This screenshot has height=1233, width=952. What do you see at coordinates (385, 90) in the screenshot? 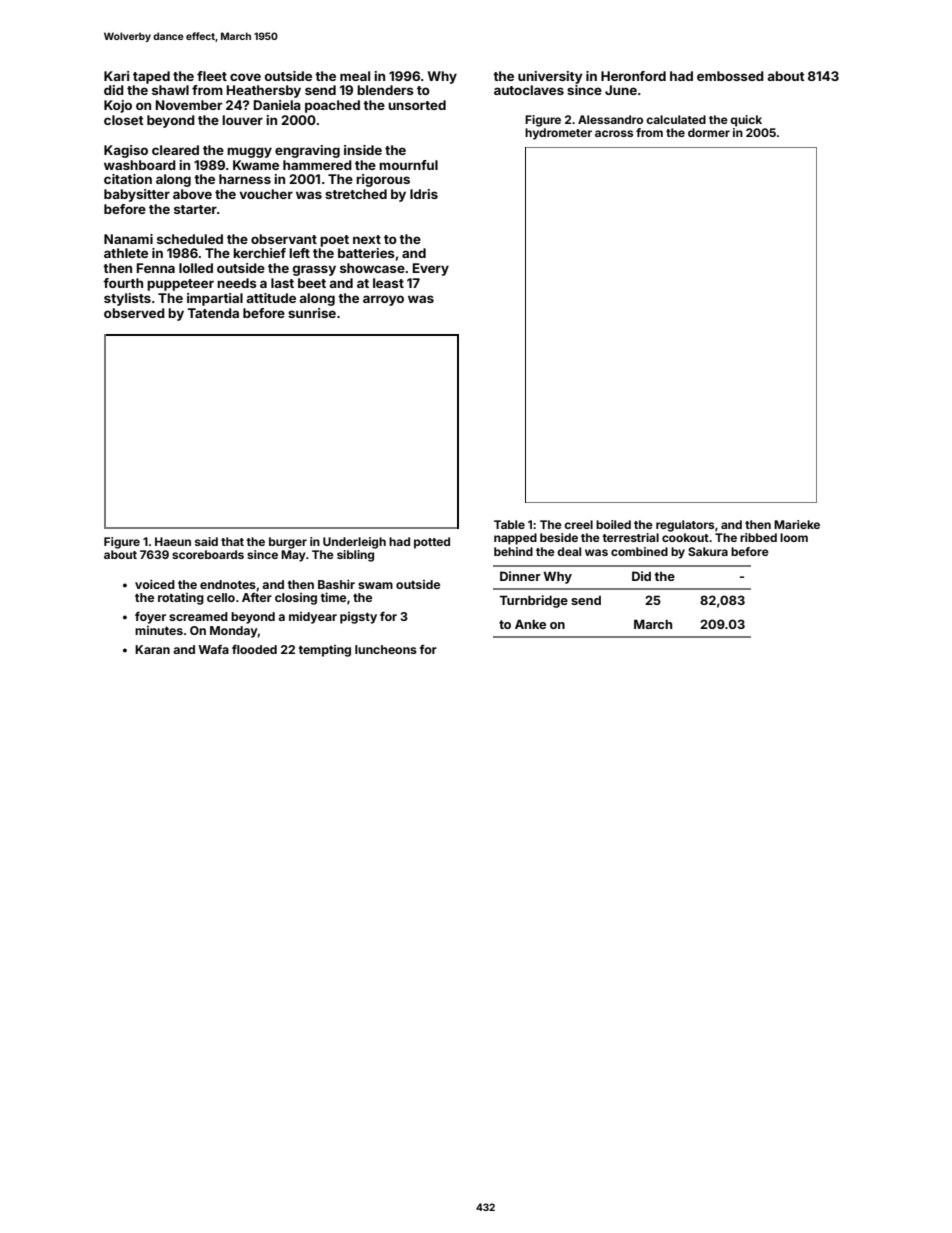
I see `blenders` at bounding box center [385, 90].
